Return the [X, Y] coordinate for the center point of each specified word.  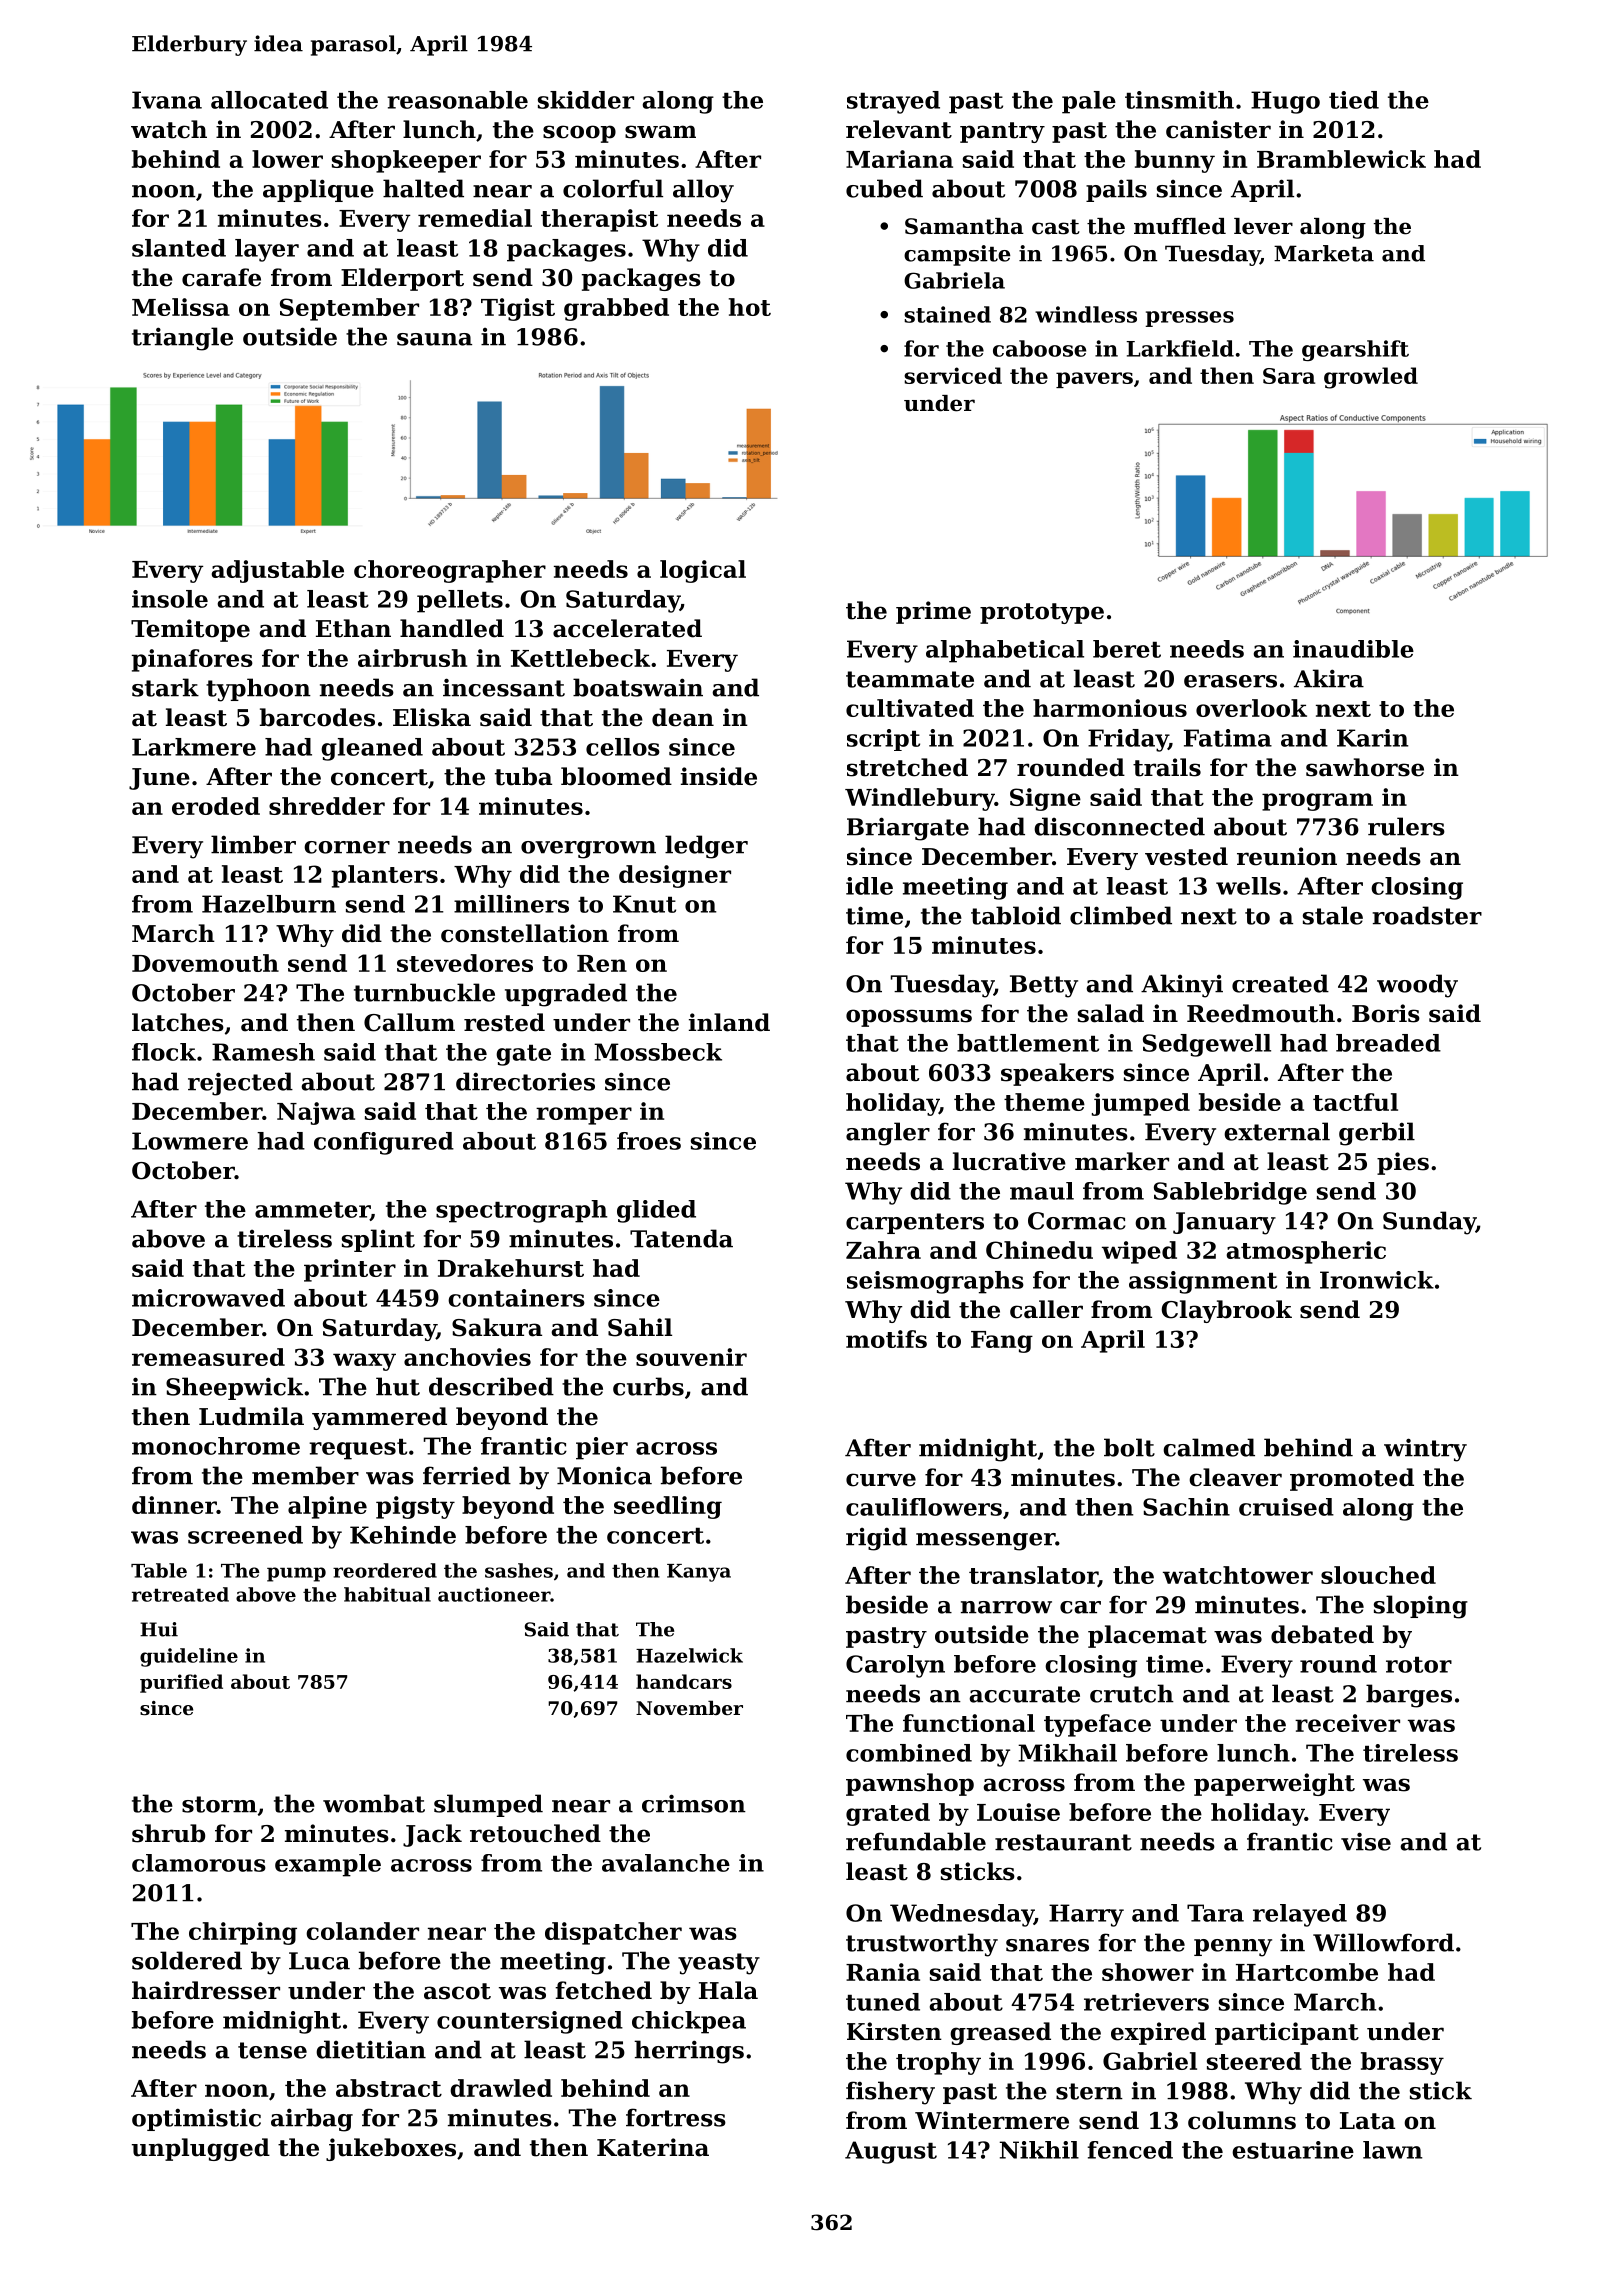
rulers [1406, 826]
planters [385, 876]
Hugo [1285, 102]
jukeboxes [391, 2149]
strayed [893, 102]
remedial [475, 218]
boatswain [638, 687]
